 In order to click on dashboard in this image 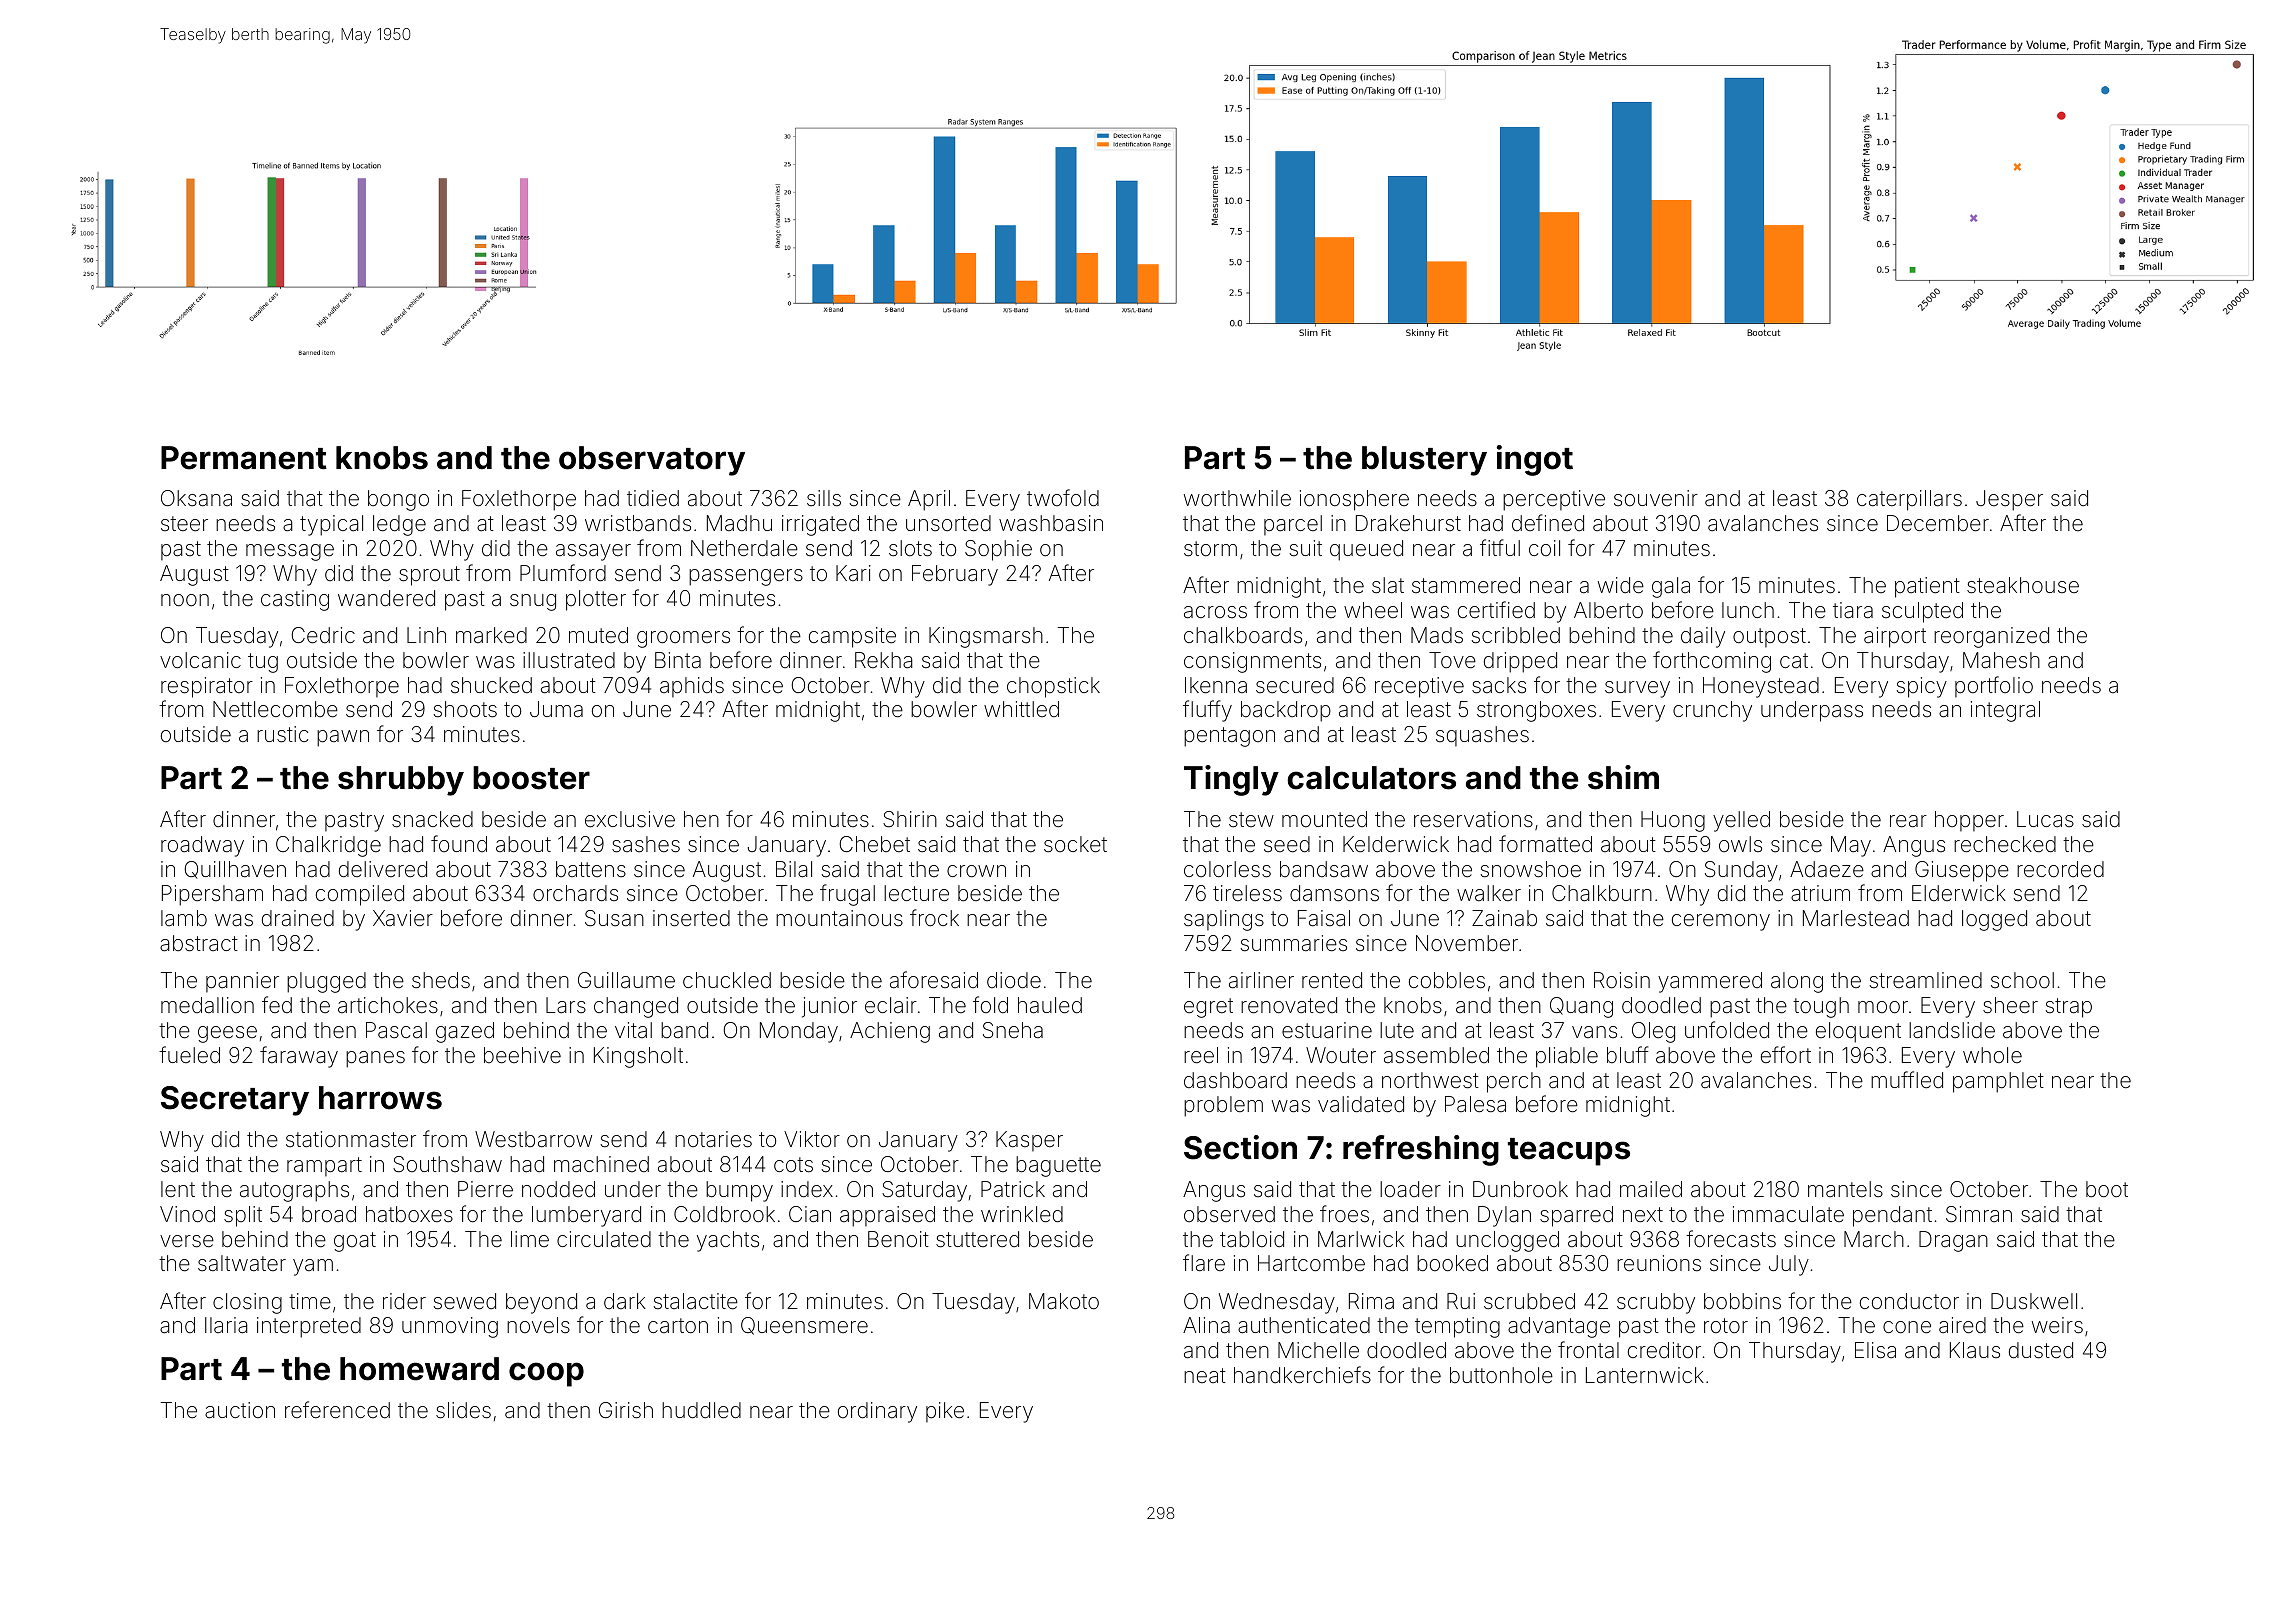, I will do `click(1235, 1080)`.
